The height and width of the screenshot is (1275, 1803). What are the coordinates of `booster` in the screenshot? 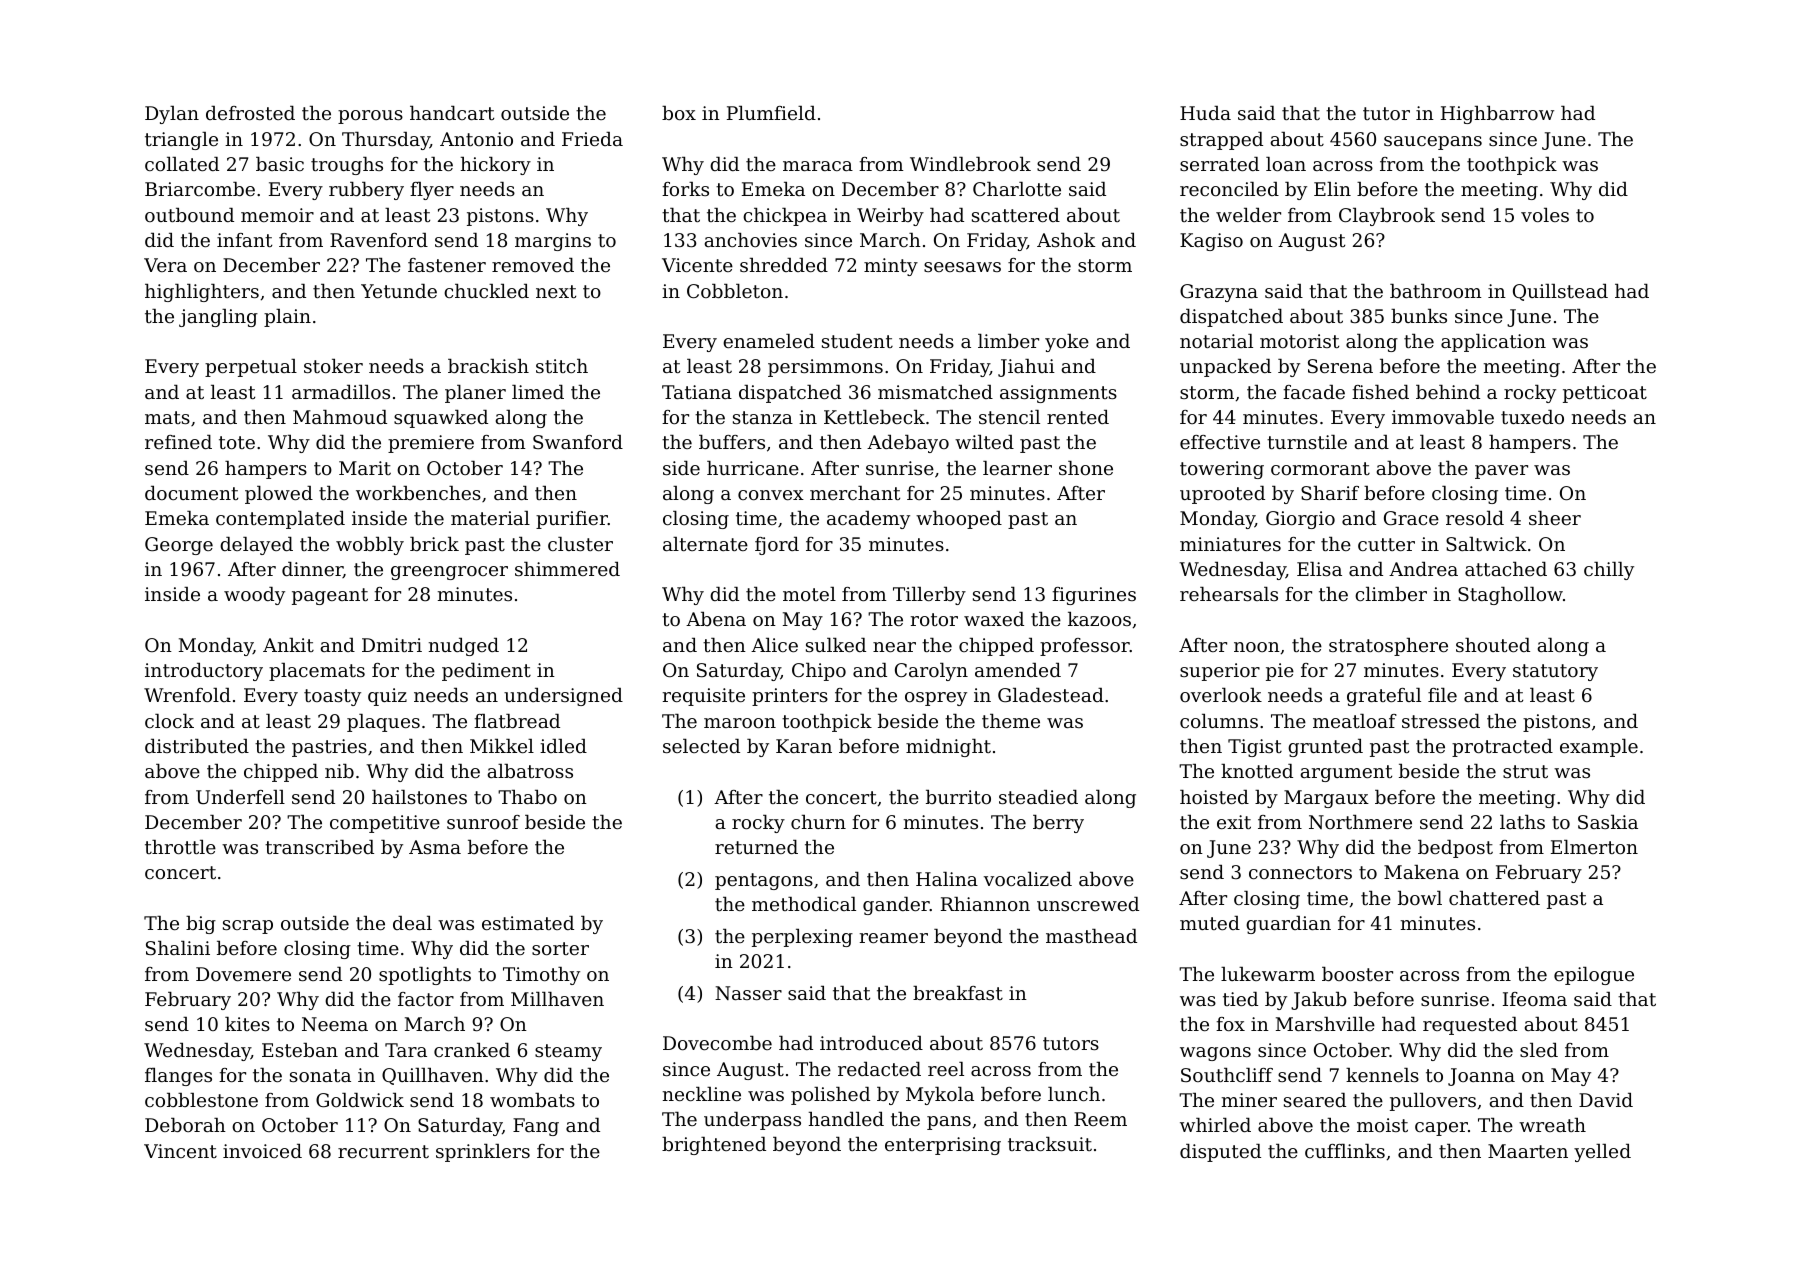 It's located at (1357, 974).
